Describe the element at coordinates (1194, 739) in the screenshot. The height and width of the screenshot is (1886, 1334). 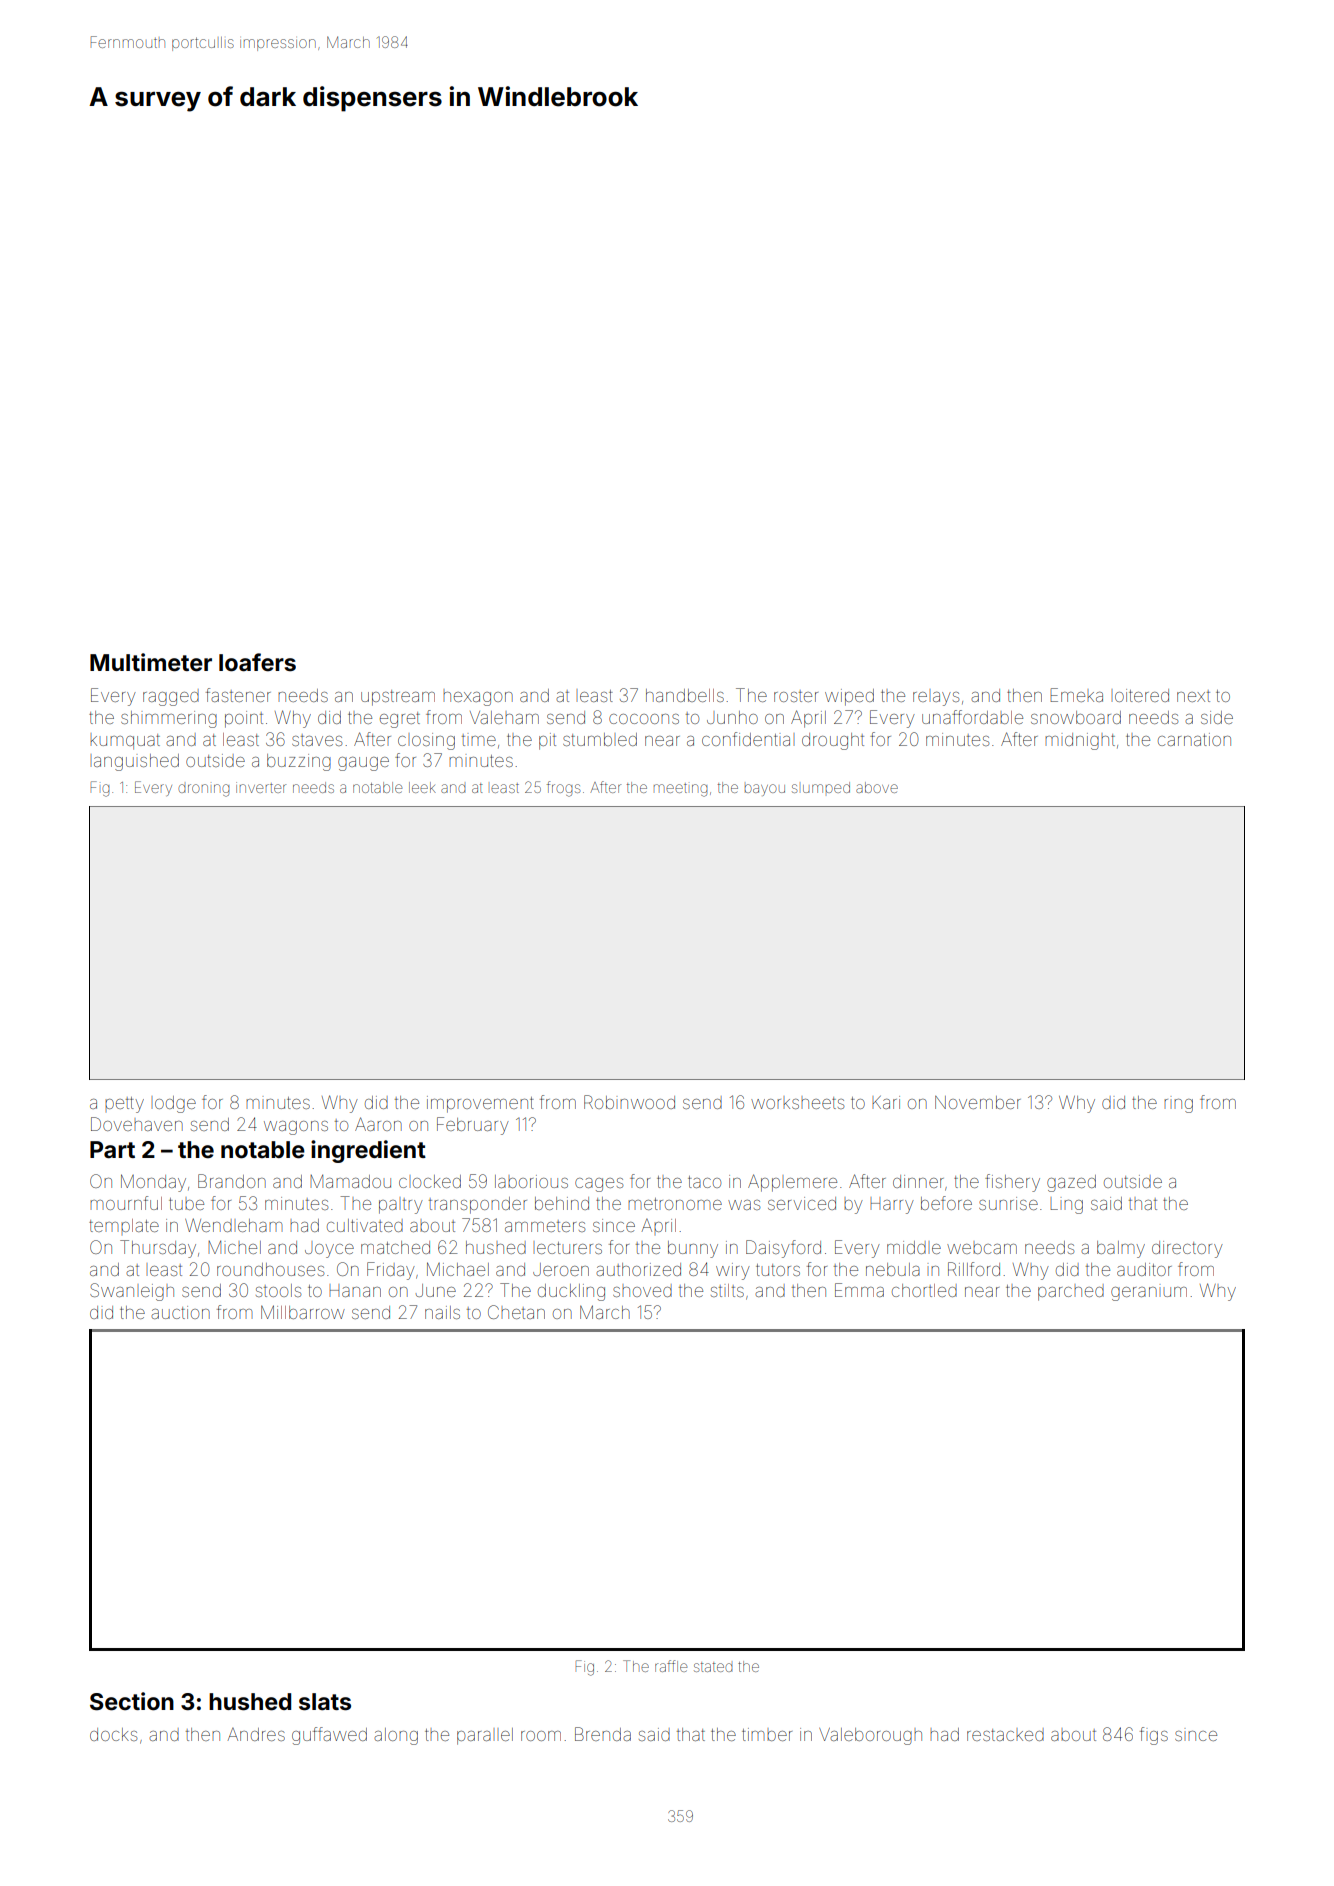
I see `carnation` at that location.
